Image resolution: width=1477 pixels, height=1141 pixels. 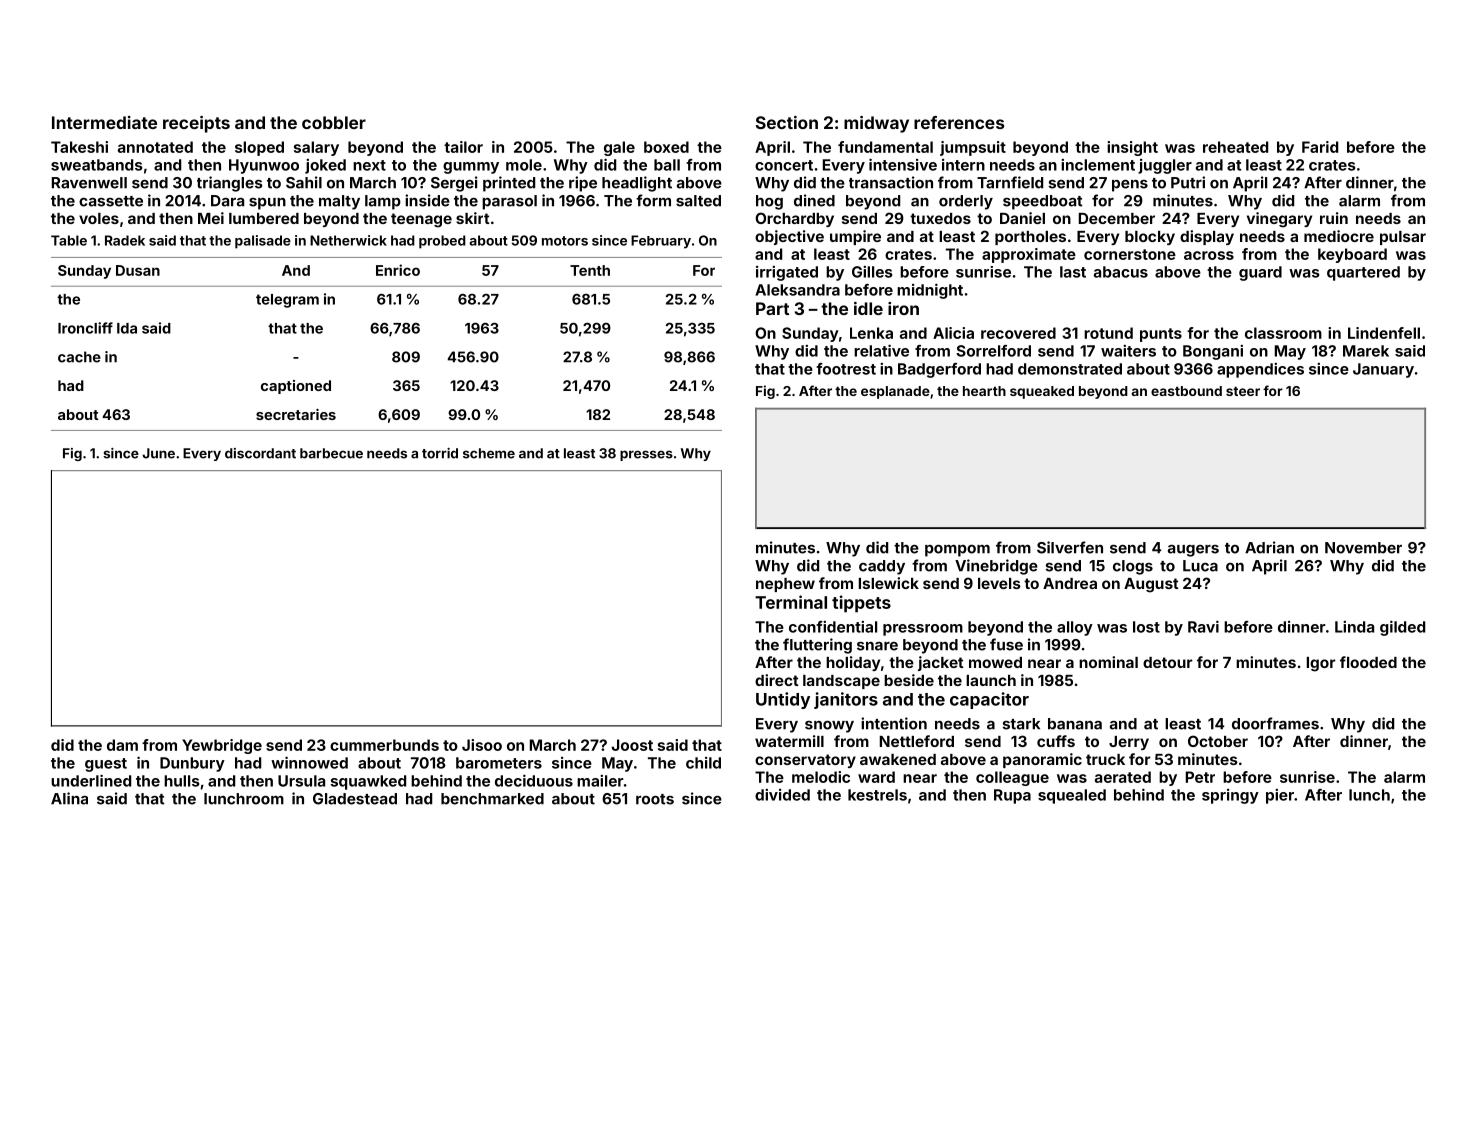 What do you see at coordinates (941, 663) in the document?
I see `jacket` at bounding box center [941, 663].
